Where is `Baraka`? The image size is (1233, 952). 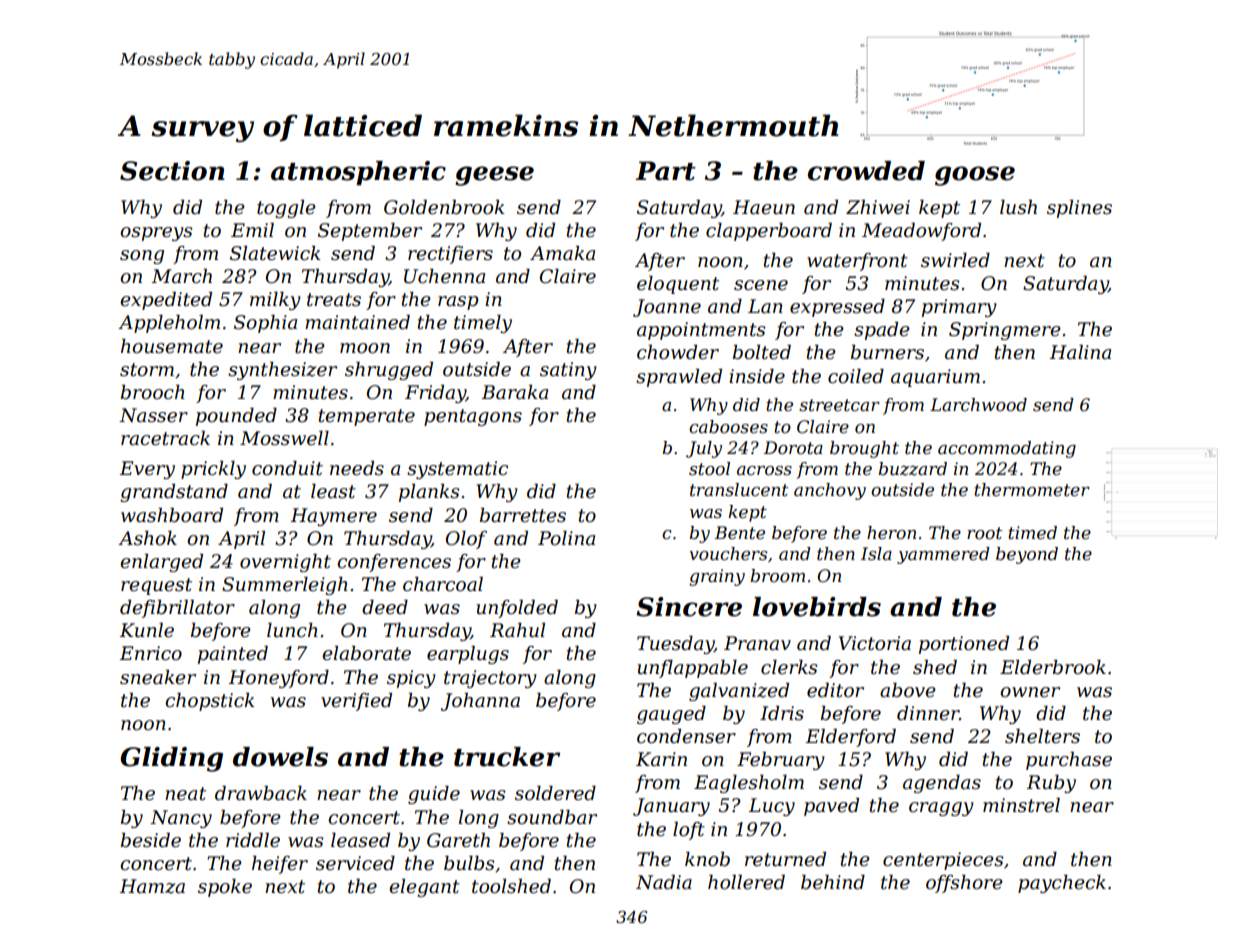
Baraka is located at coordinates (514, 392).
